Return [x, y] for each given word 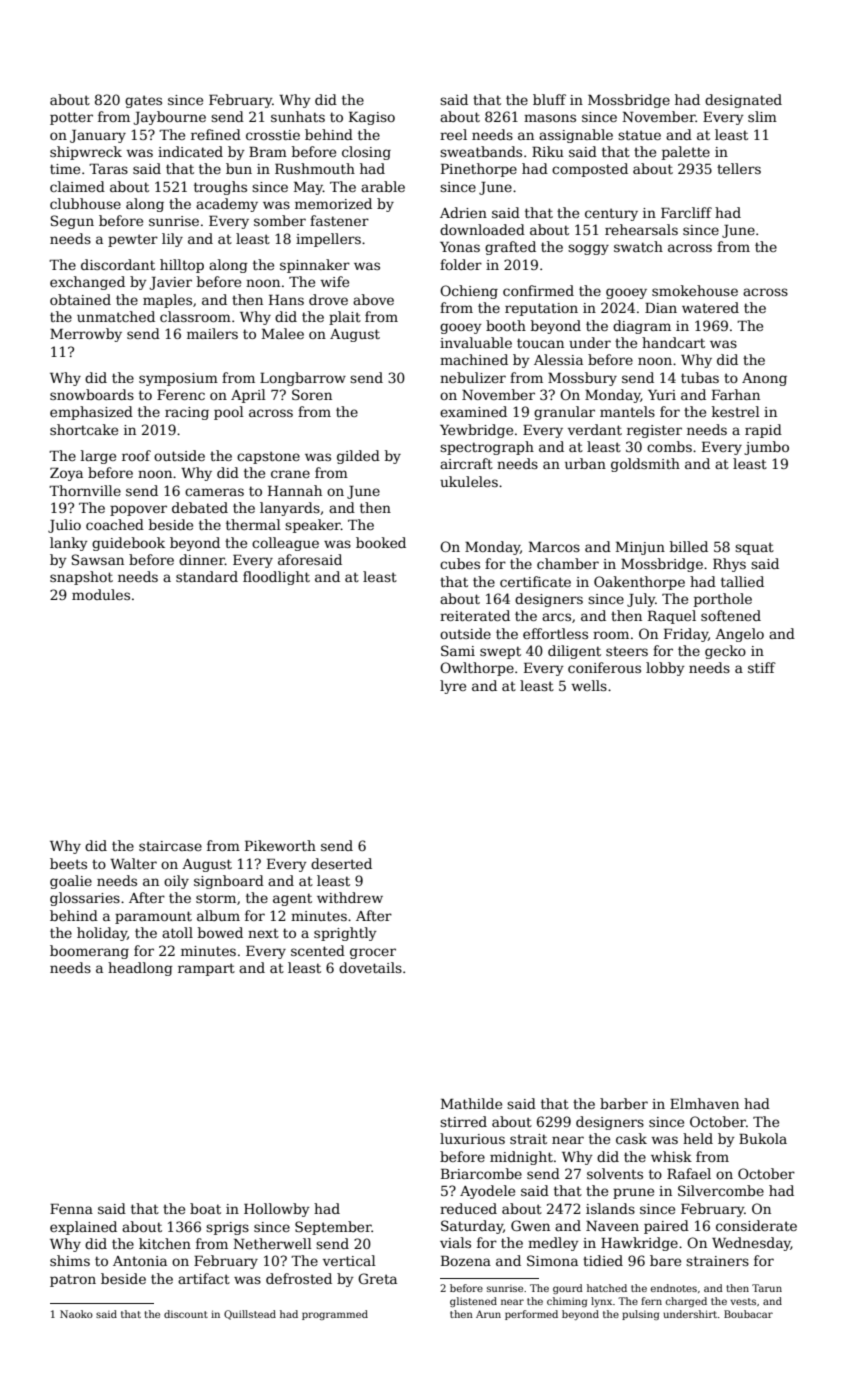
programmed [335, 1315]
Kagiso [372, 118]
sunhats [298, 116]
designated [743, 101]
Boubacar [748, 1314]
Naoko [76, 1314]
